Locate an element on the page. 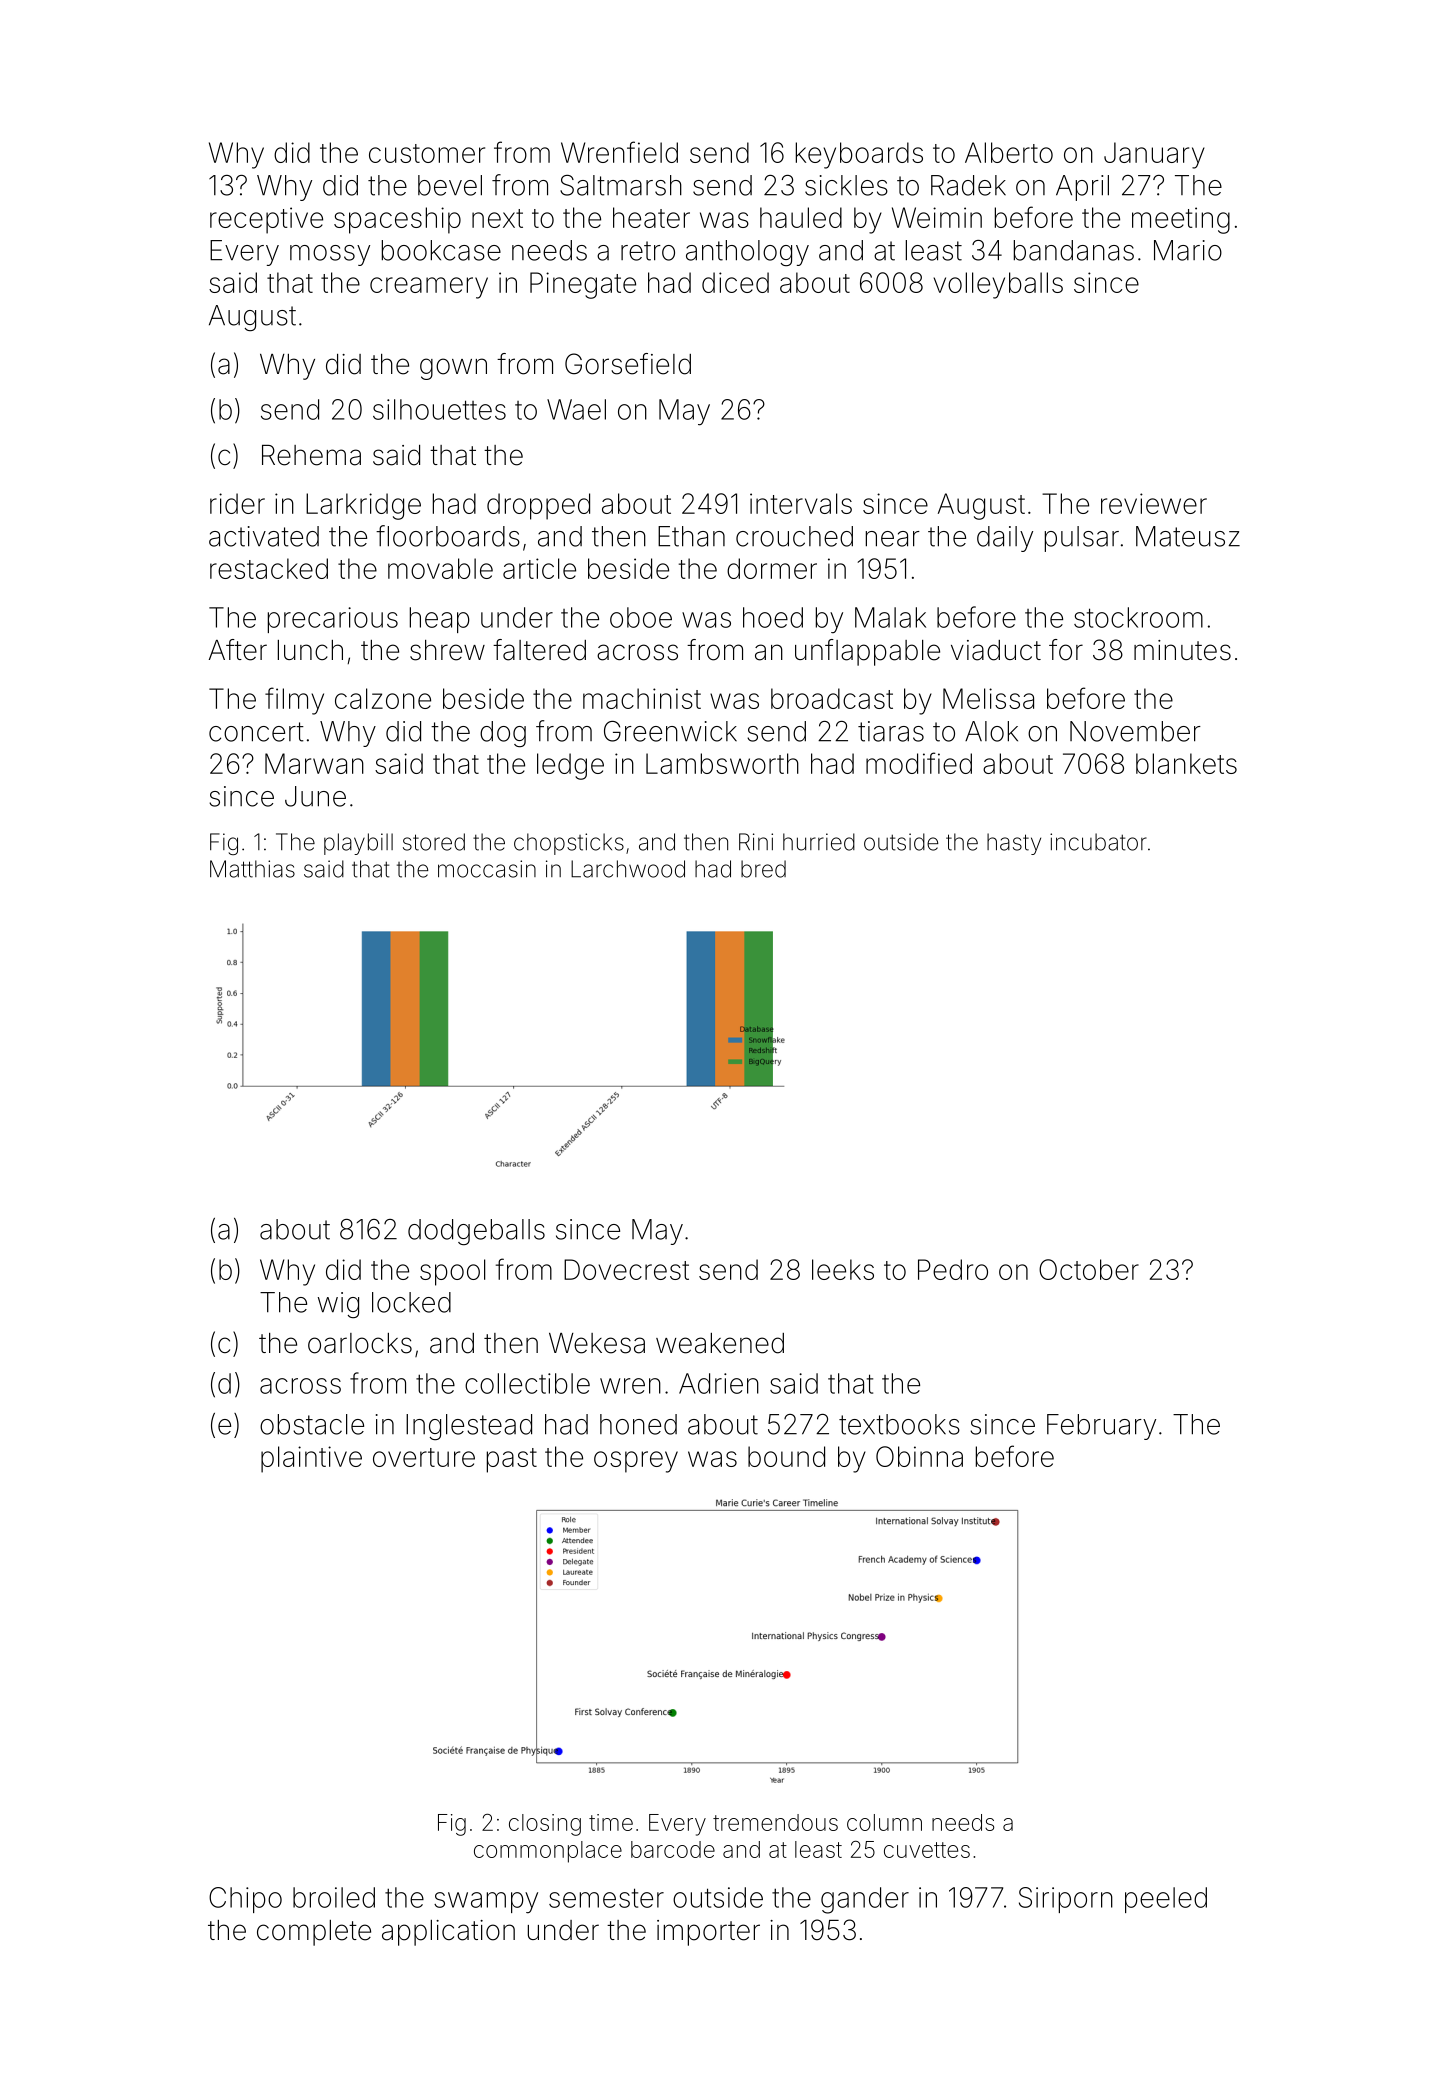  plaintive is located at coordinates (311, 1459).
